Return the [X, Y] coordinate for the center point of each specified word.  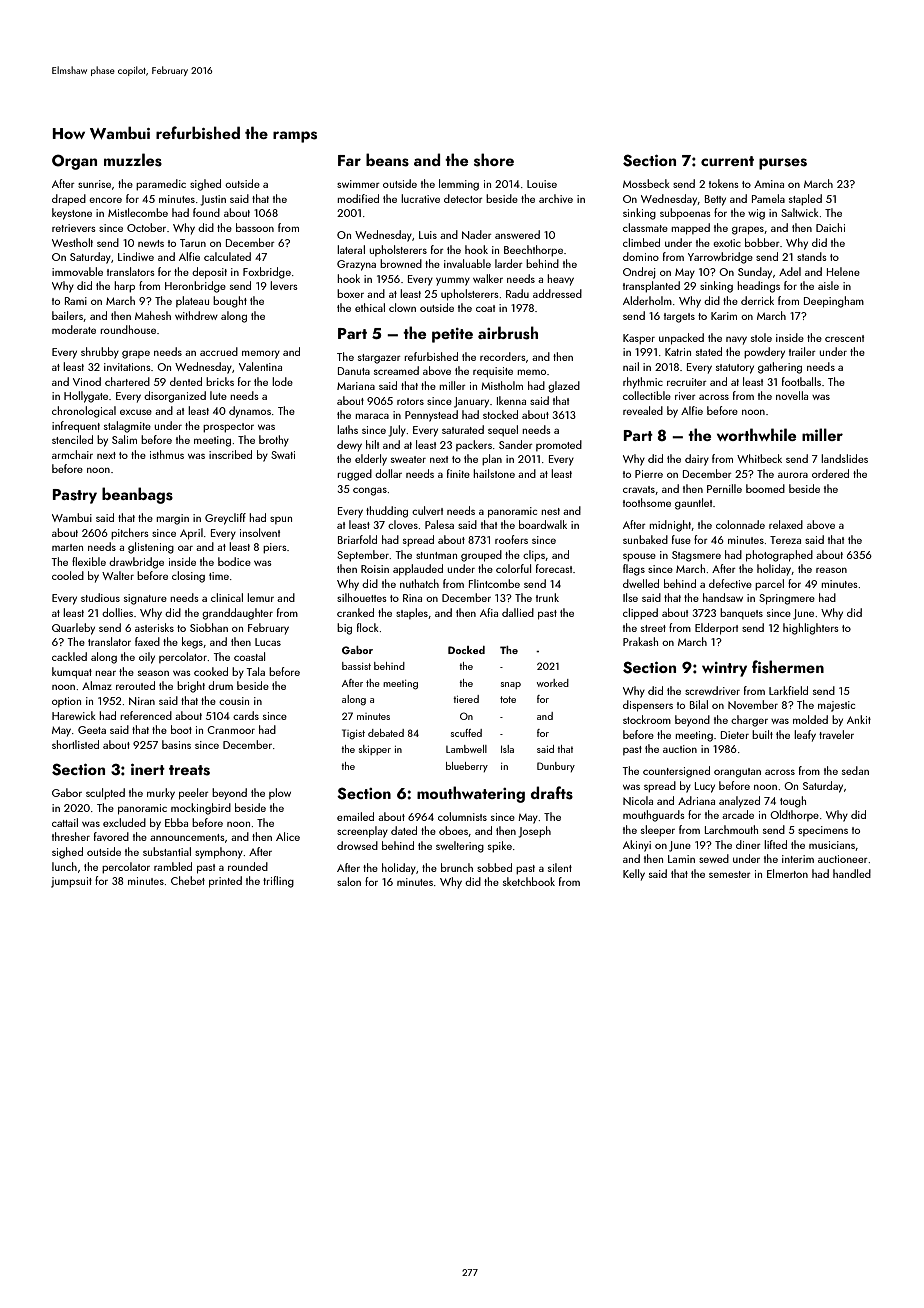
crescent [844, 338]
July [397, 431]
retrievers [74, 228]
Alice [288, 836]
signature [145, 599]
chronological [84, 412]
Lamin [681, 859]
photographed [779, 556]
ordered [830, 473]
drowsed [357, 845]
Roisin [375, 569]
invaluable [467, 263]
